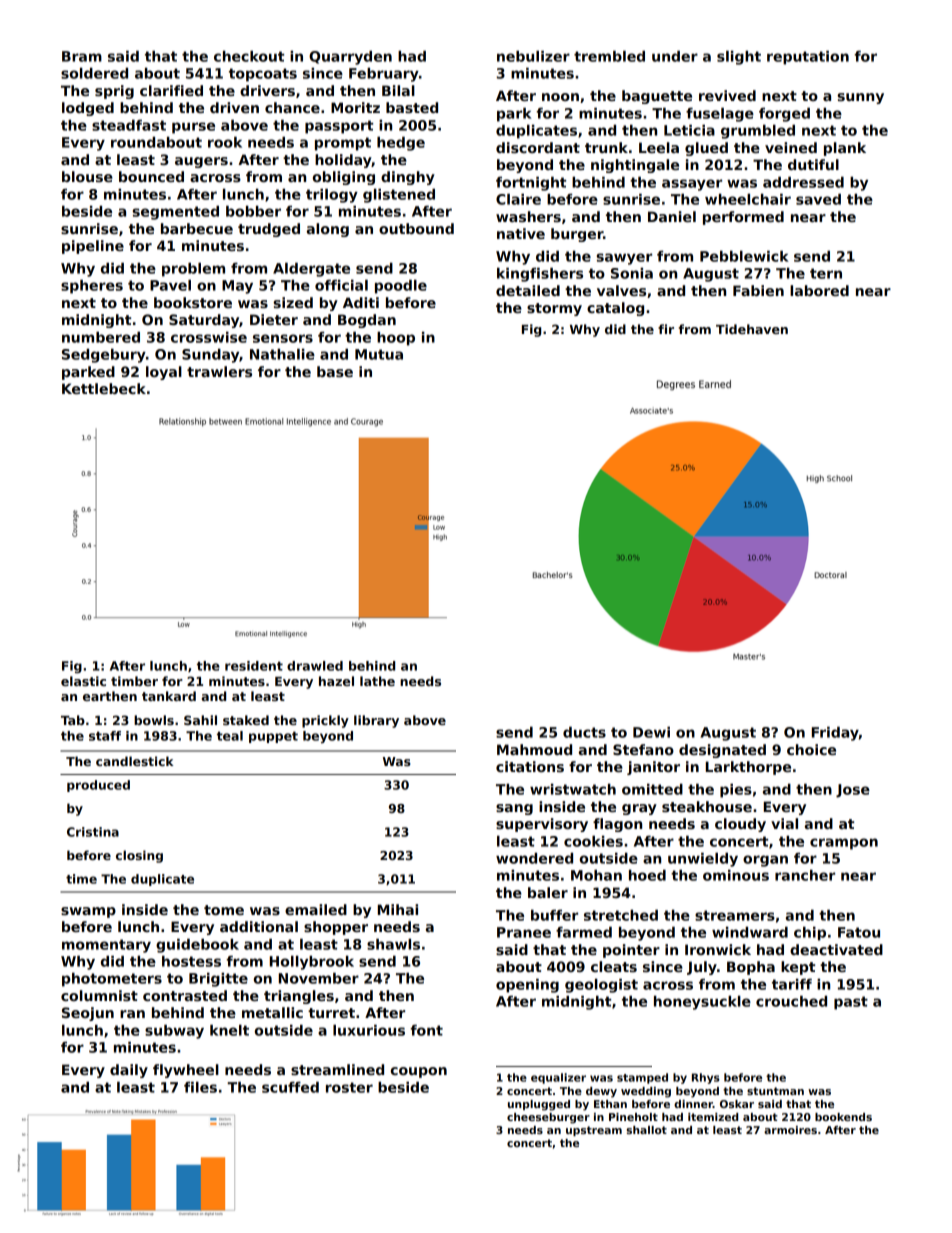 This image has height=1233, width=952. Describe the element at coordinates (88, 109) in the image. I see `lodged` at that location.
